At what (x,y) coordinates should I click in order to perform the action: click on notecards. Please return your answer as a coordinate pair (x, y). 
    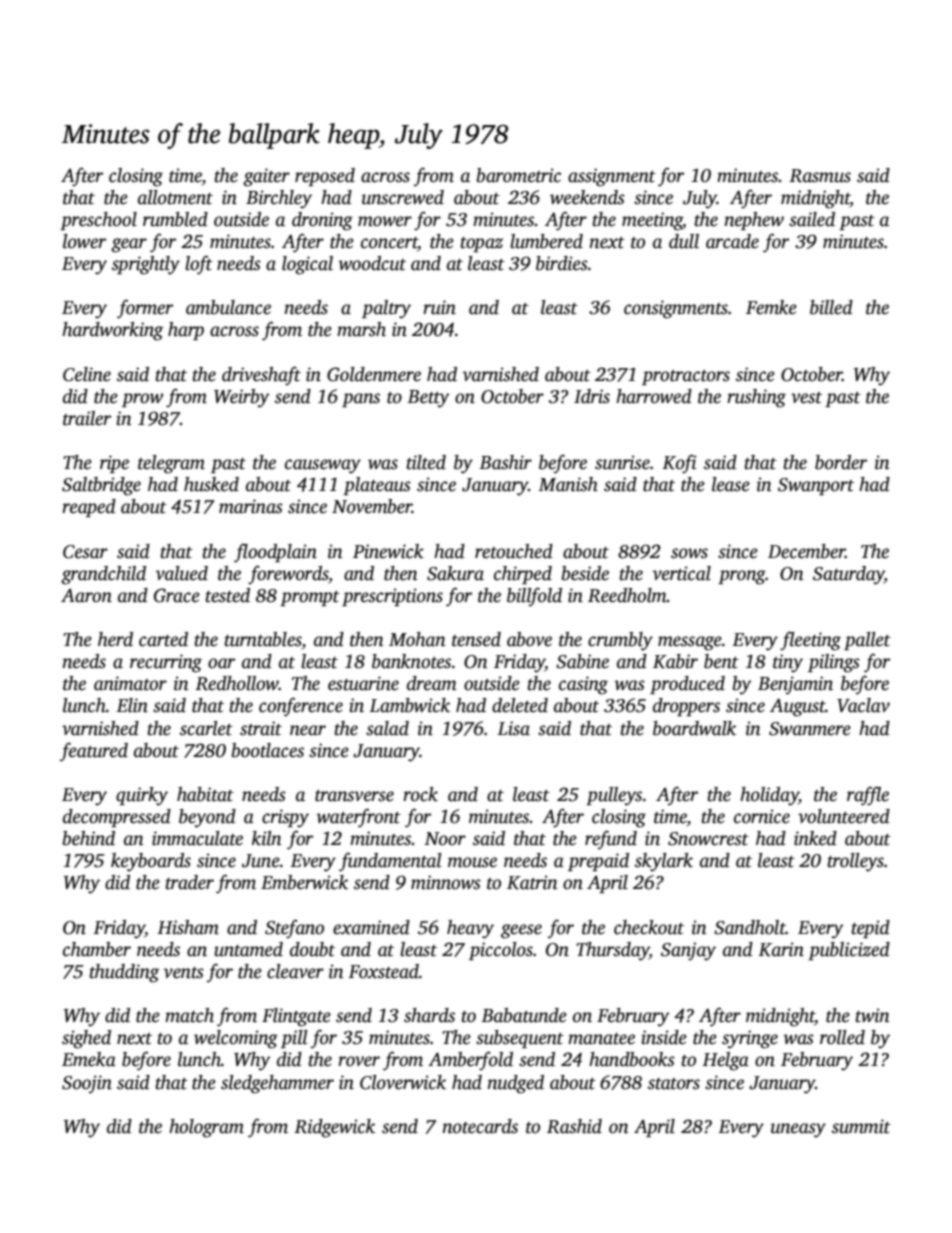
    Looking at the image, I should click on (480, 1126).
